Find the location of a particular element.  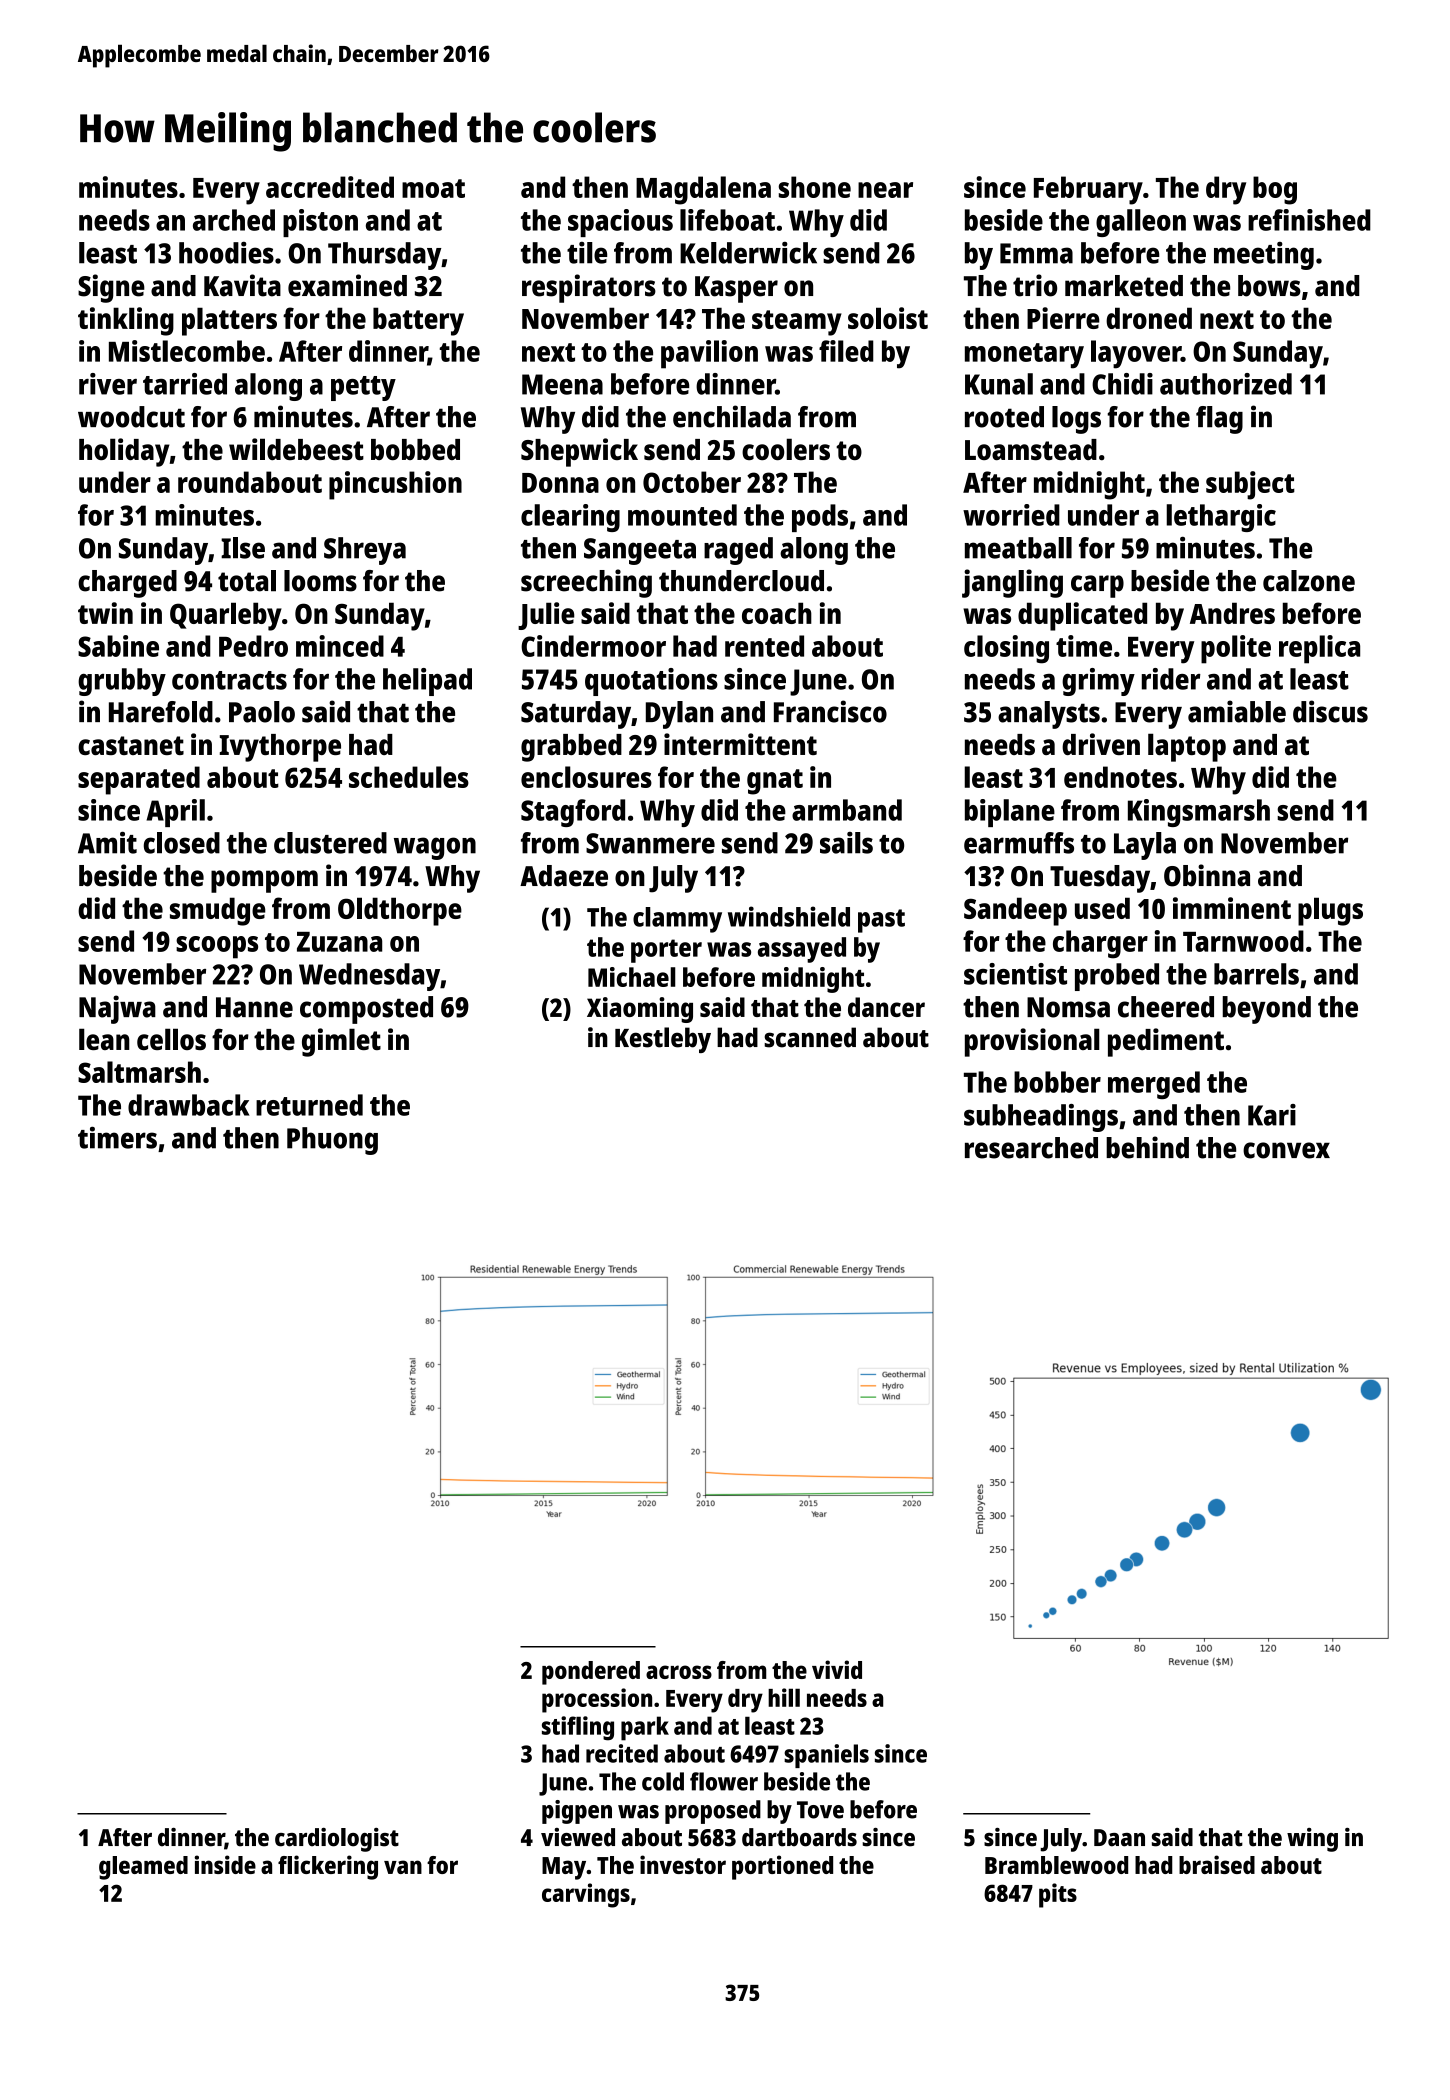

behind is located at coordinates (1147, 1147).
